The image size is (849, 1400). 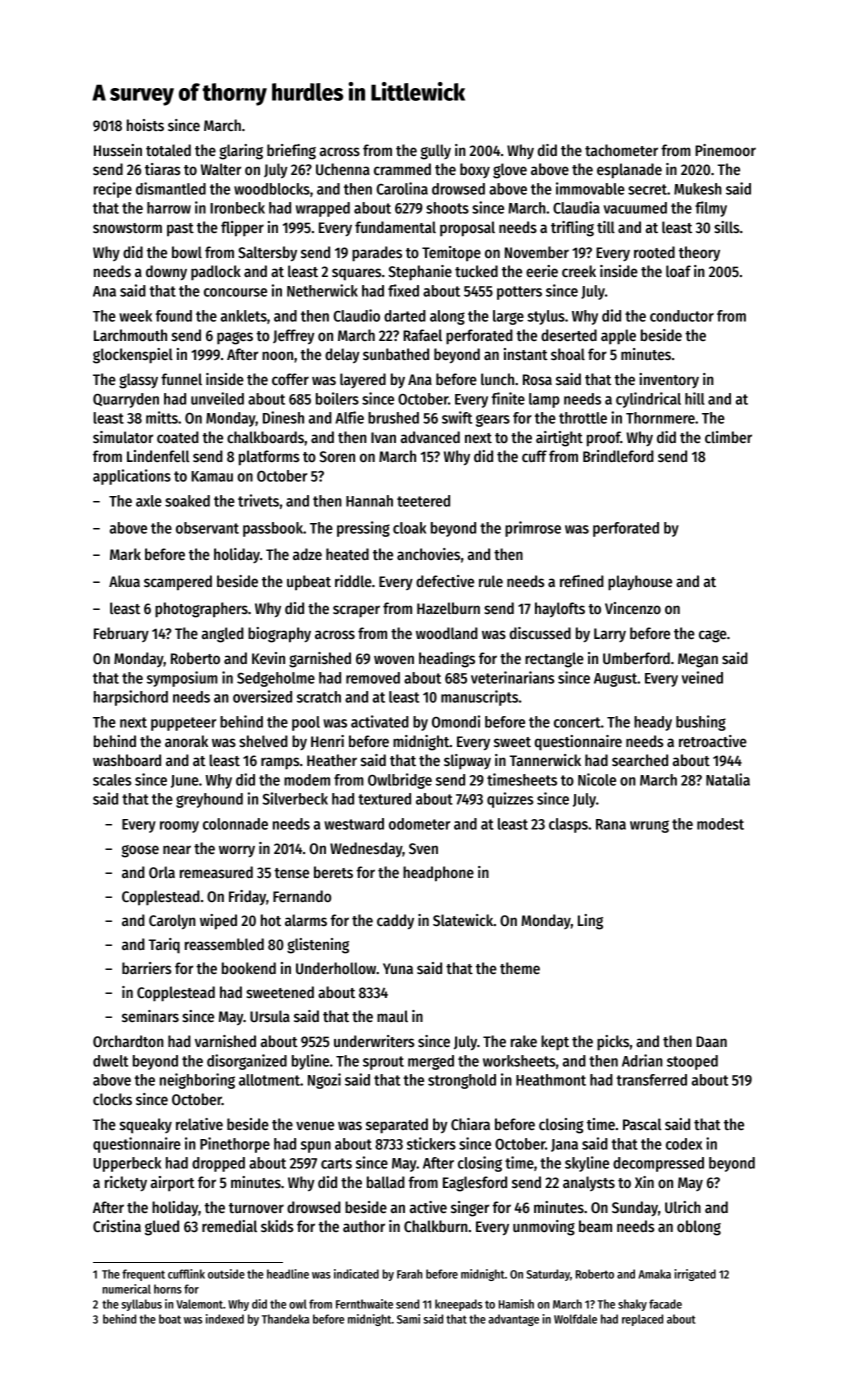 I want to click on applications, so click(x=132, y=477).
